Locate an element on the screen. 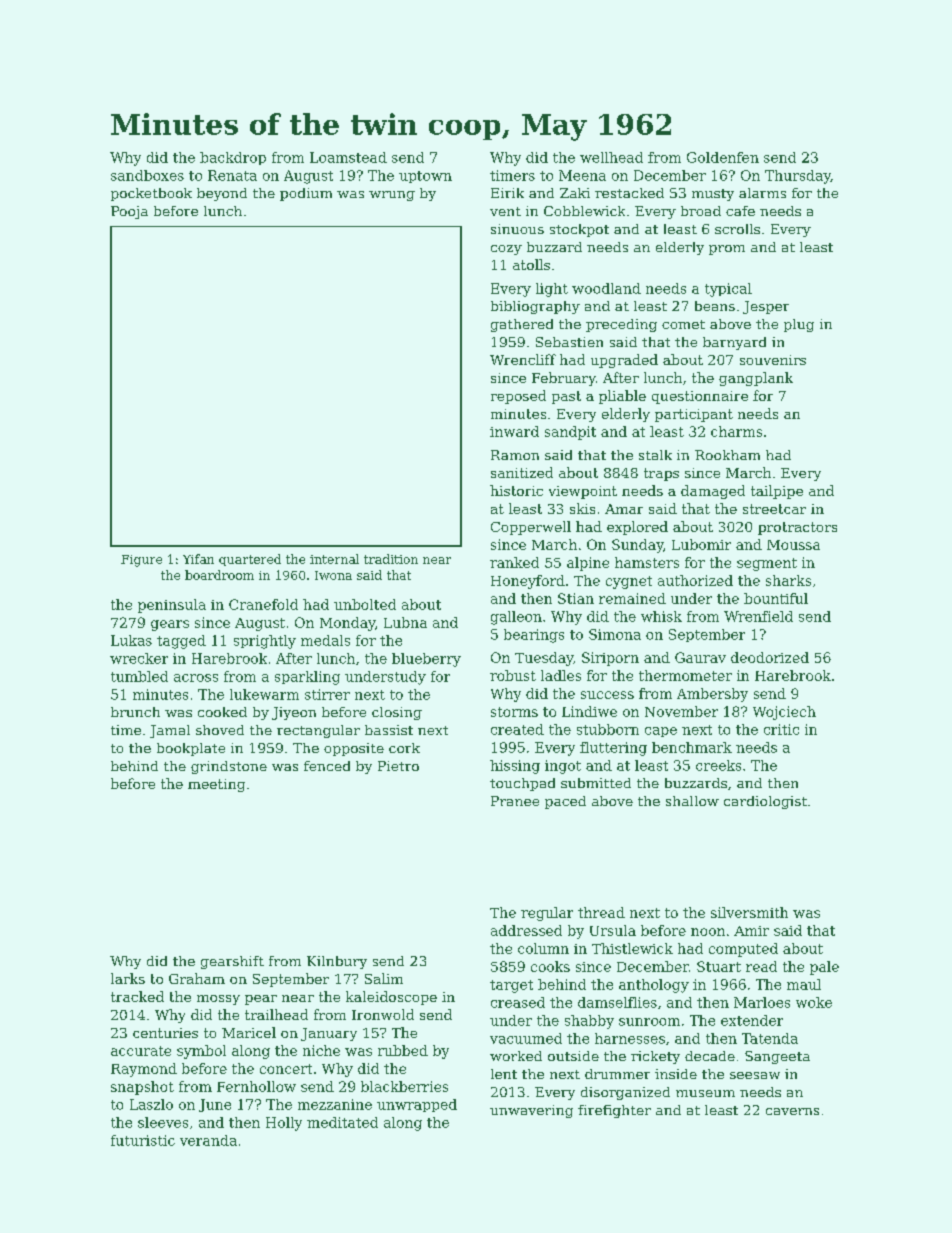  Wrenfield is located at coordinates (758, 616).
